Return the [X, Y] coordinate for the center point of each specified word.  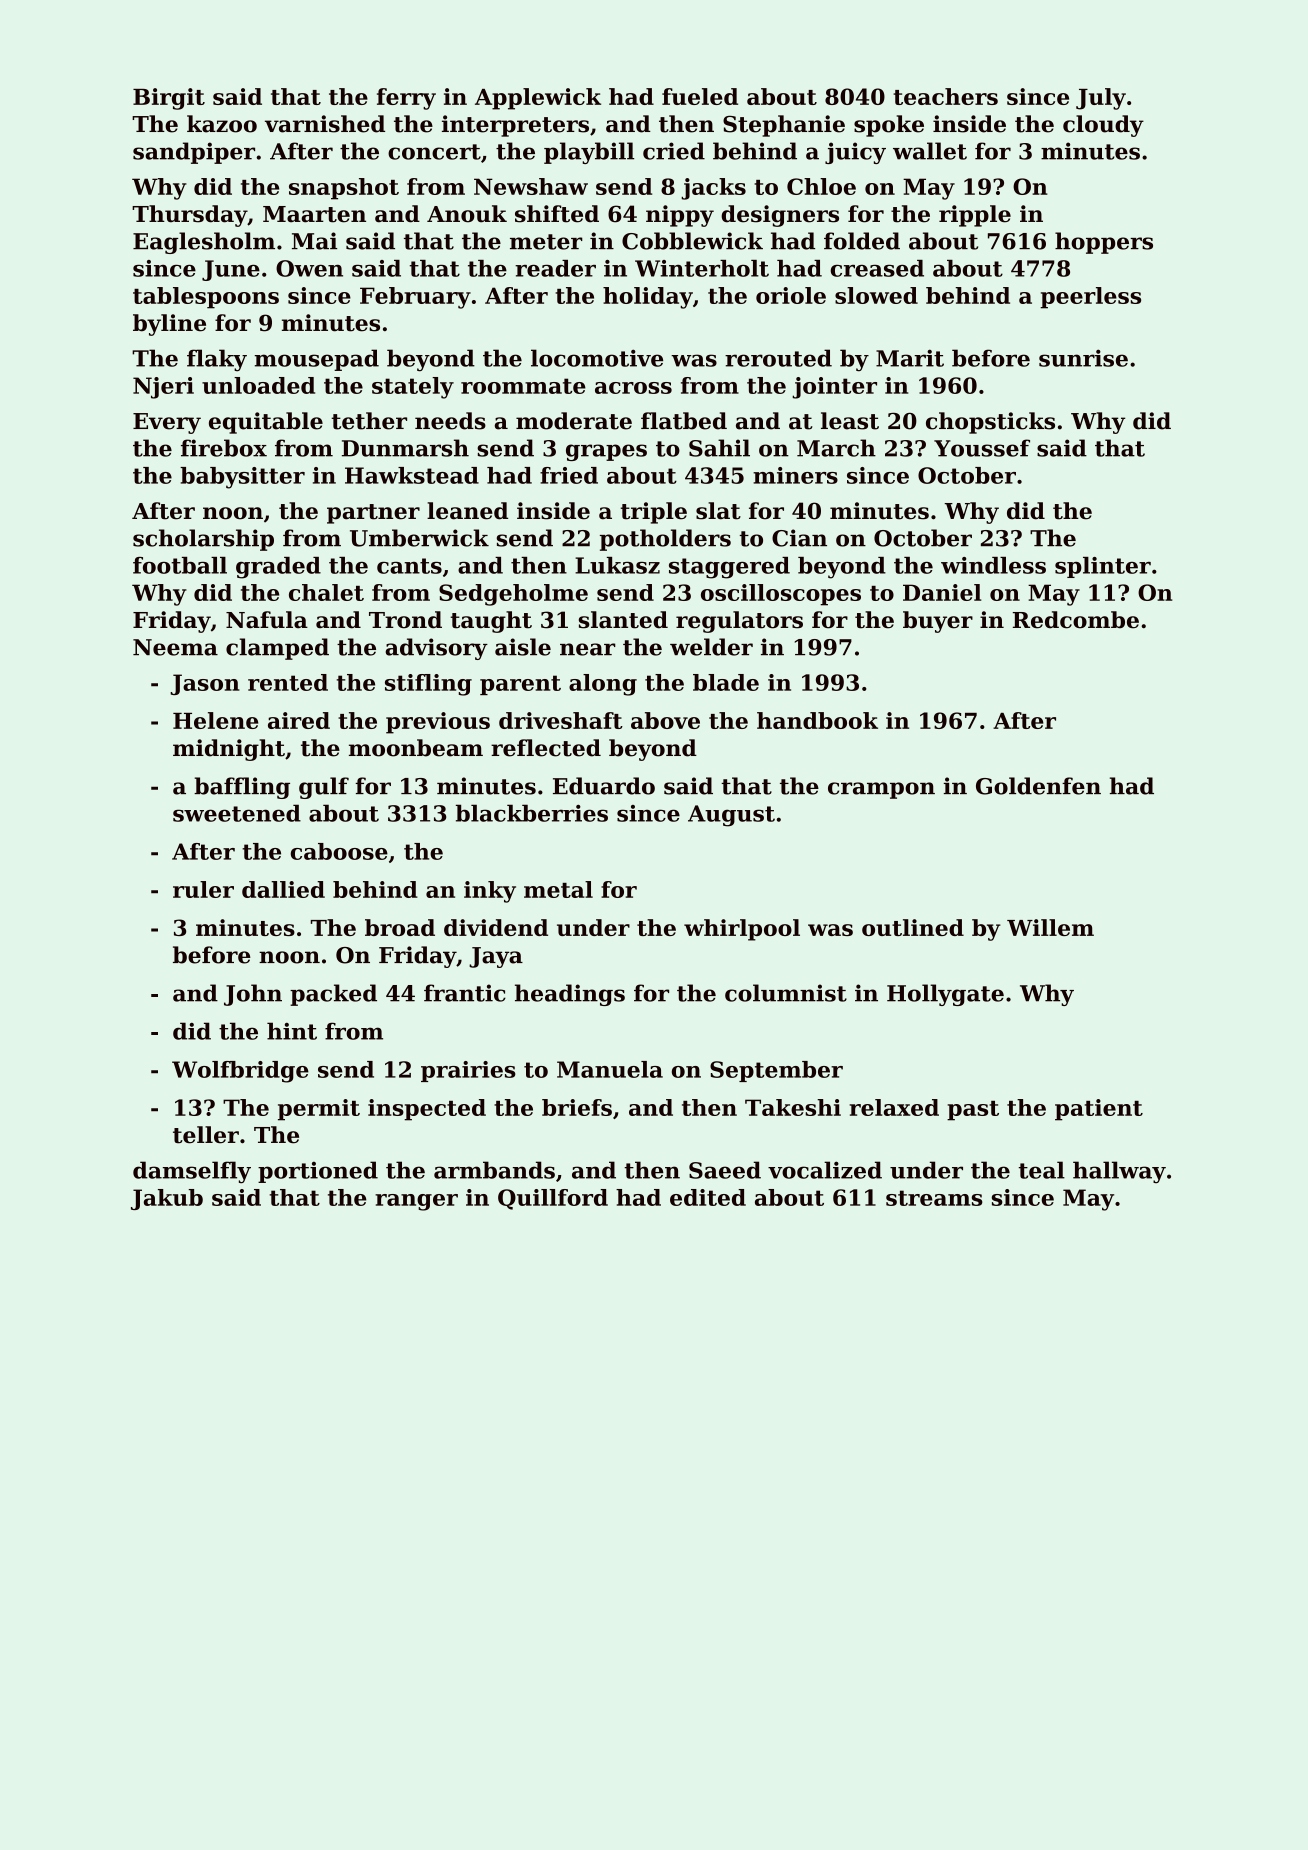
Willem [1050, 927]
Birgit [169, 99]
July [1101, 99]
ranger [416, 1202]
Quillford [553, 1199]
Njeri [163, 388]
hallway [1119, 1172]
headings [570, 995]
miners [795, 475]
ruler [203, 889]
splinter [1103, 567]
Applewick [538, 99]
